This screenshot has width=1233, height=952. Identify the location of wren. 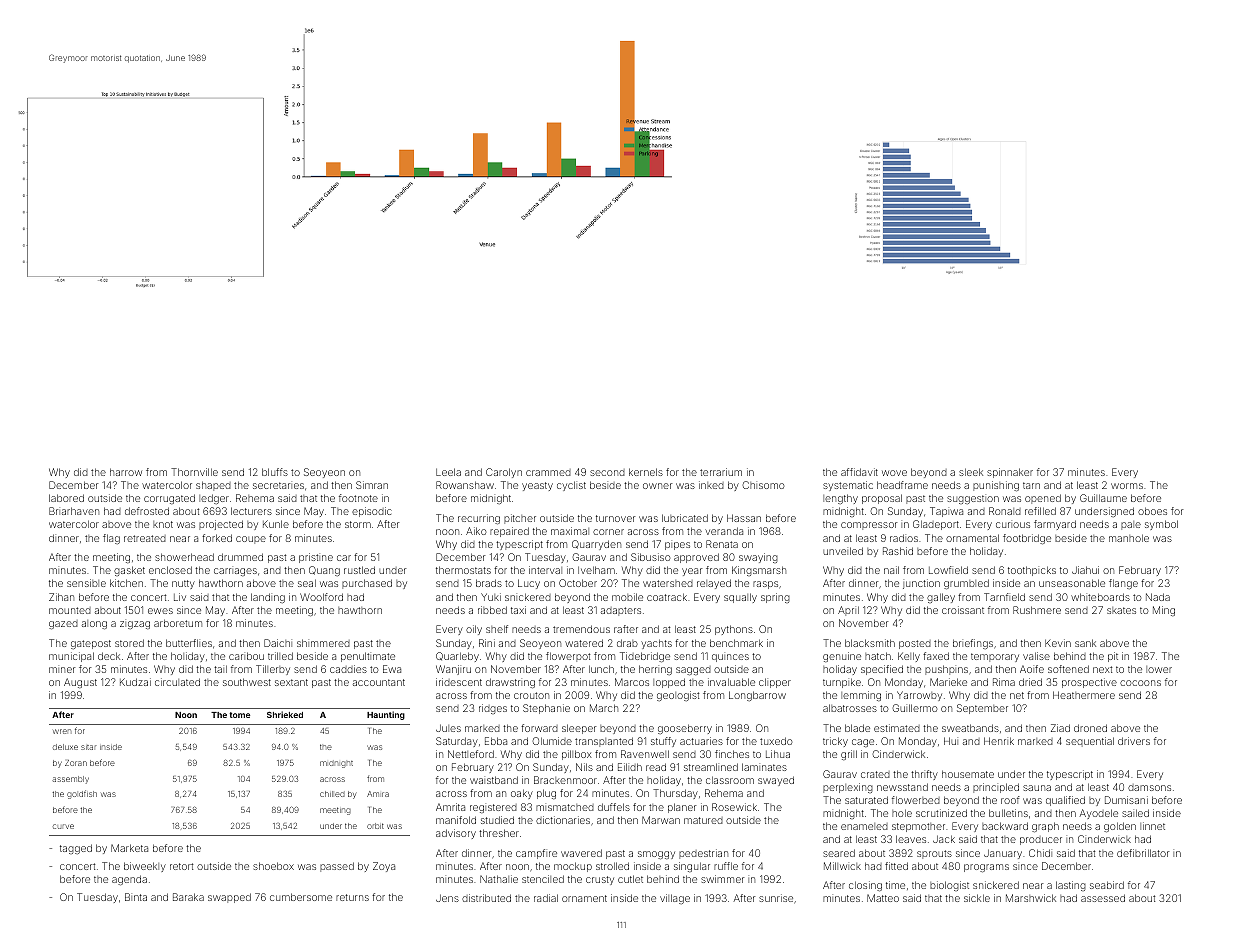
(62, 731).
